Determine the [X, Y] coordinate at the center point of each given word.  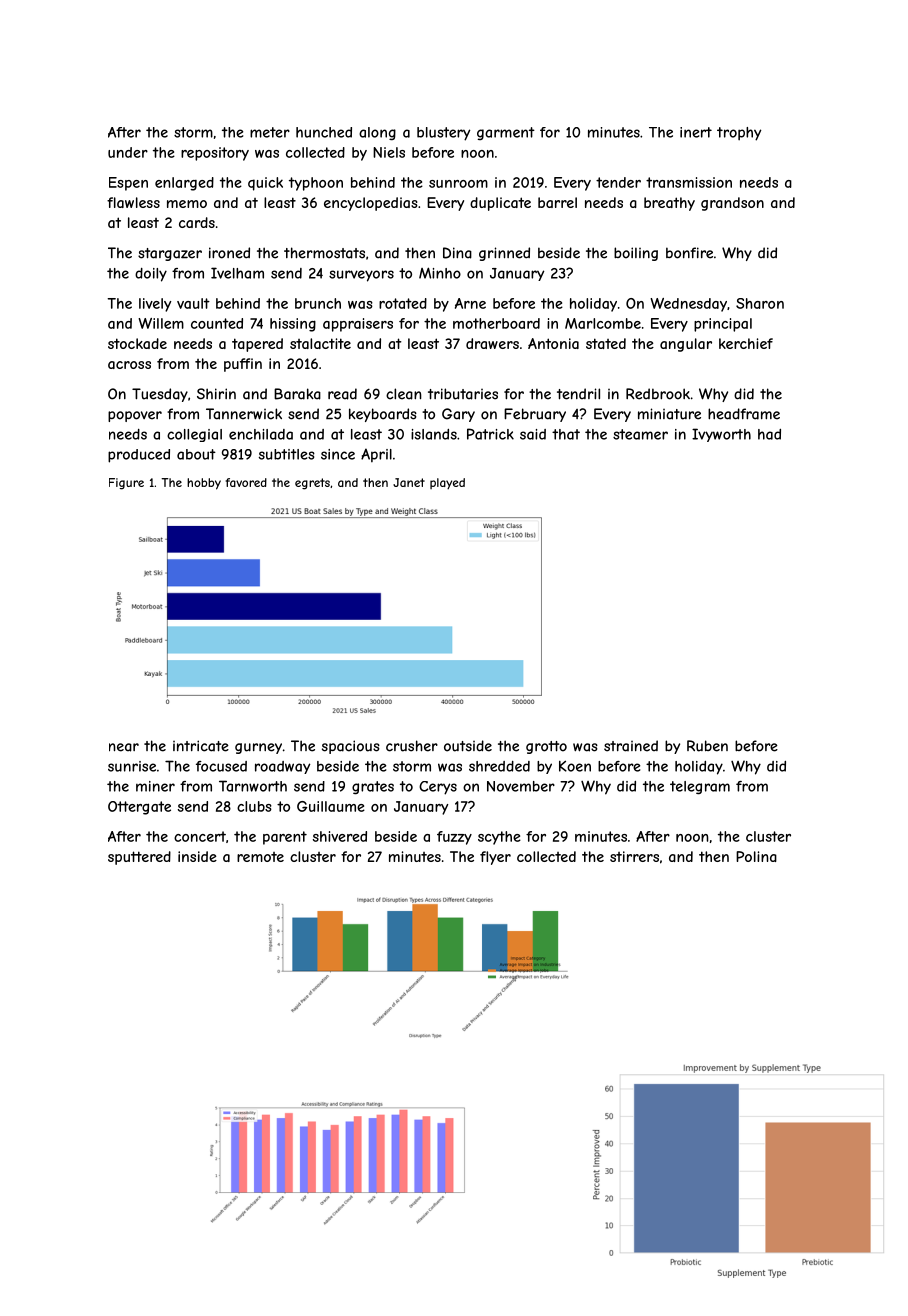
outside [468, 746]
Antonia [553, 343]
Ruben [707, 746]
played [447, 483]
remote [260, 857]
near [124, 747]
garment [506, 133]
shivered [340, 836]
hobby [204, 484]
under [128, 152]
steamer [640, 434]
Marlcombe [603, 323]
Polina [756, 856]
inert [696, 132]
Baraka [297, 394]
